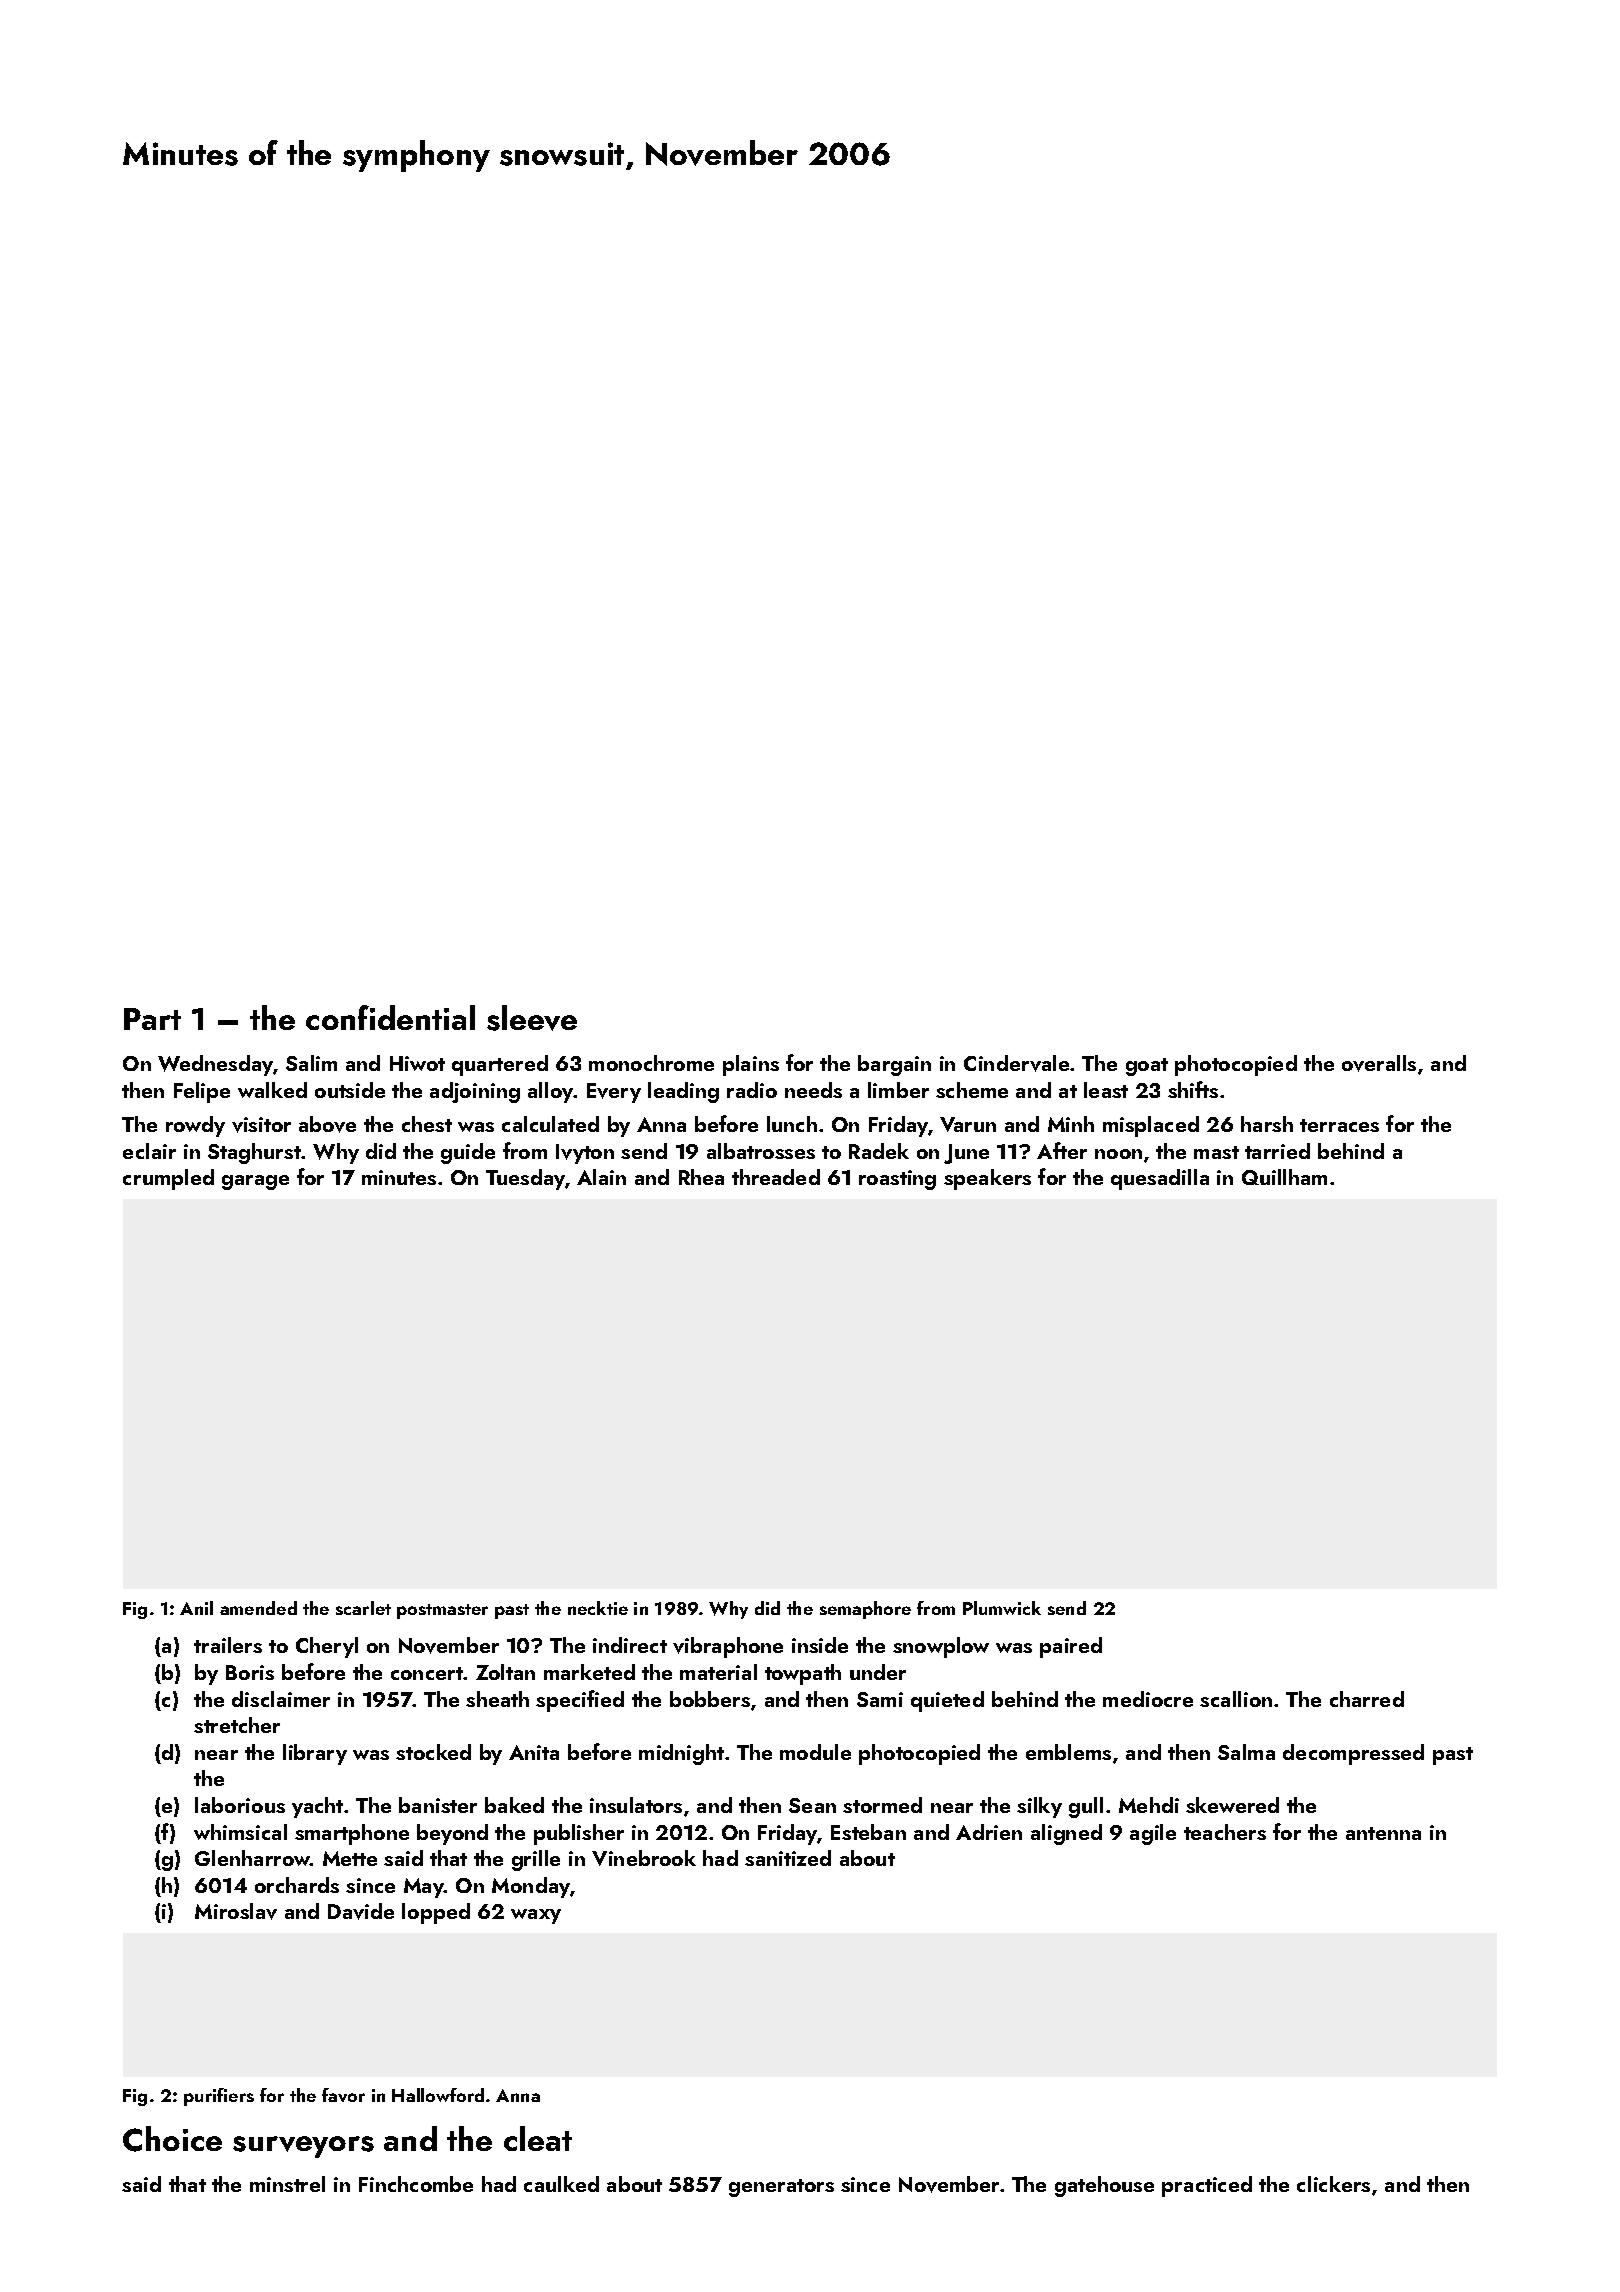 The height and width of the screenshot is (2292, 1620). Describe the element at coordinates (237, 1725) in the screenshot. I see `stretcher` at that location.
